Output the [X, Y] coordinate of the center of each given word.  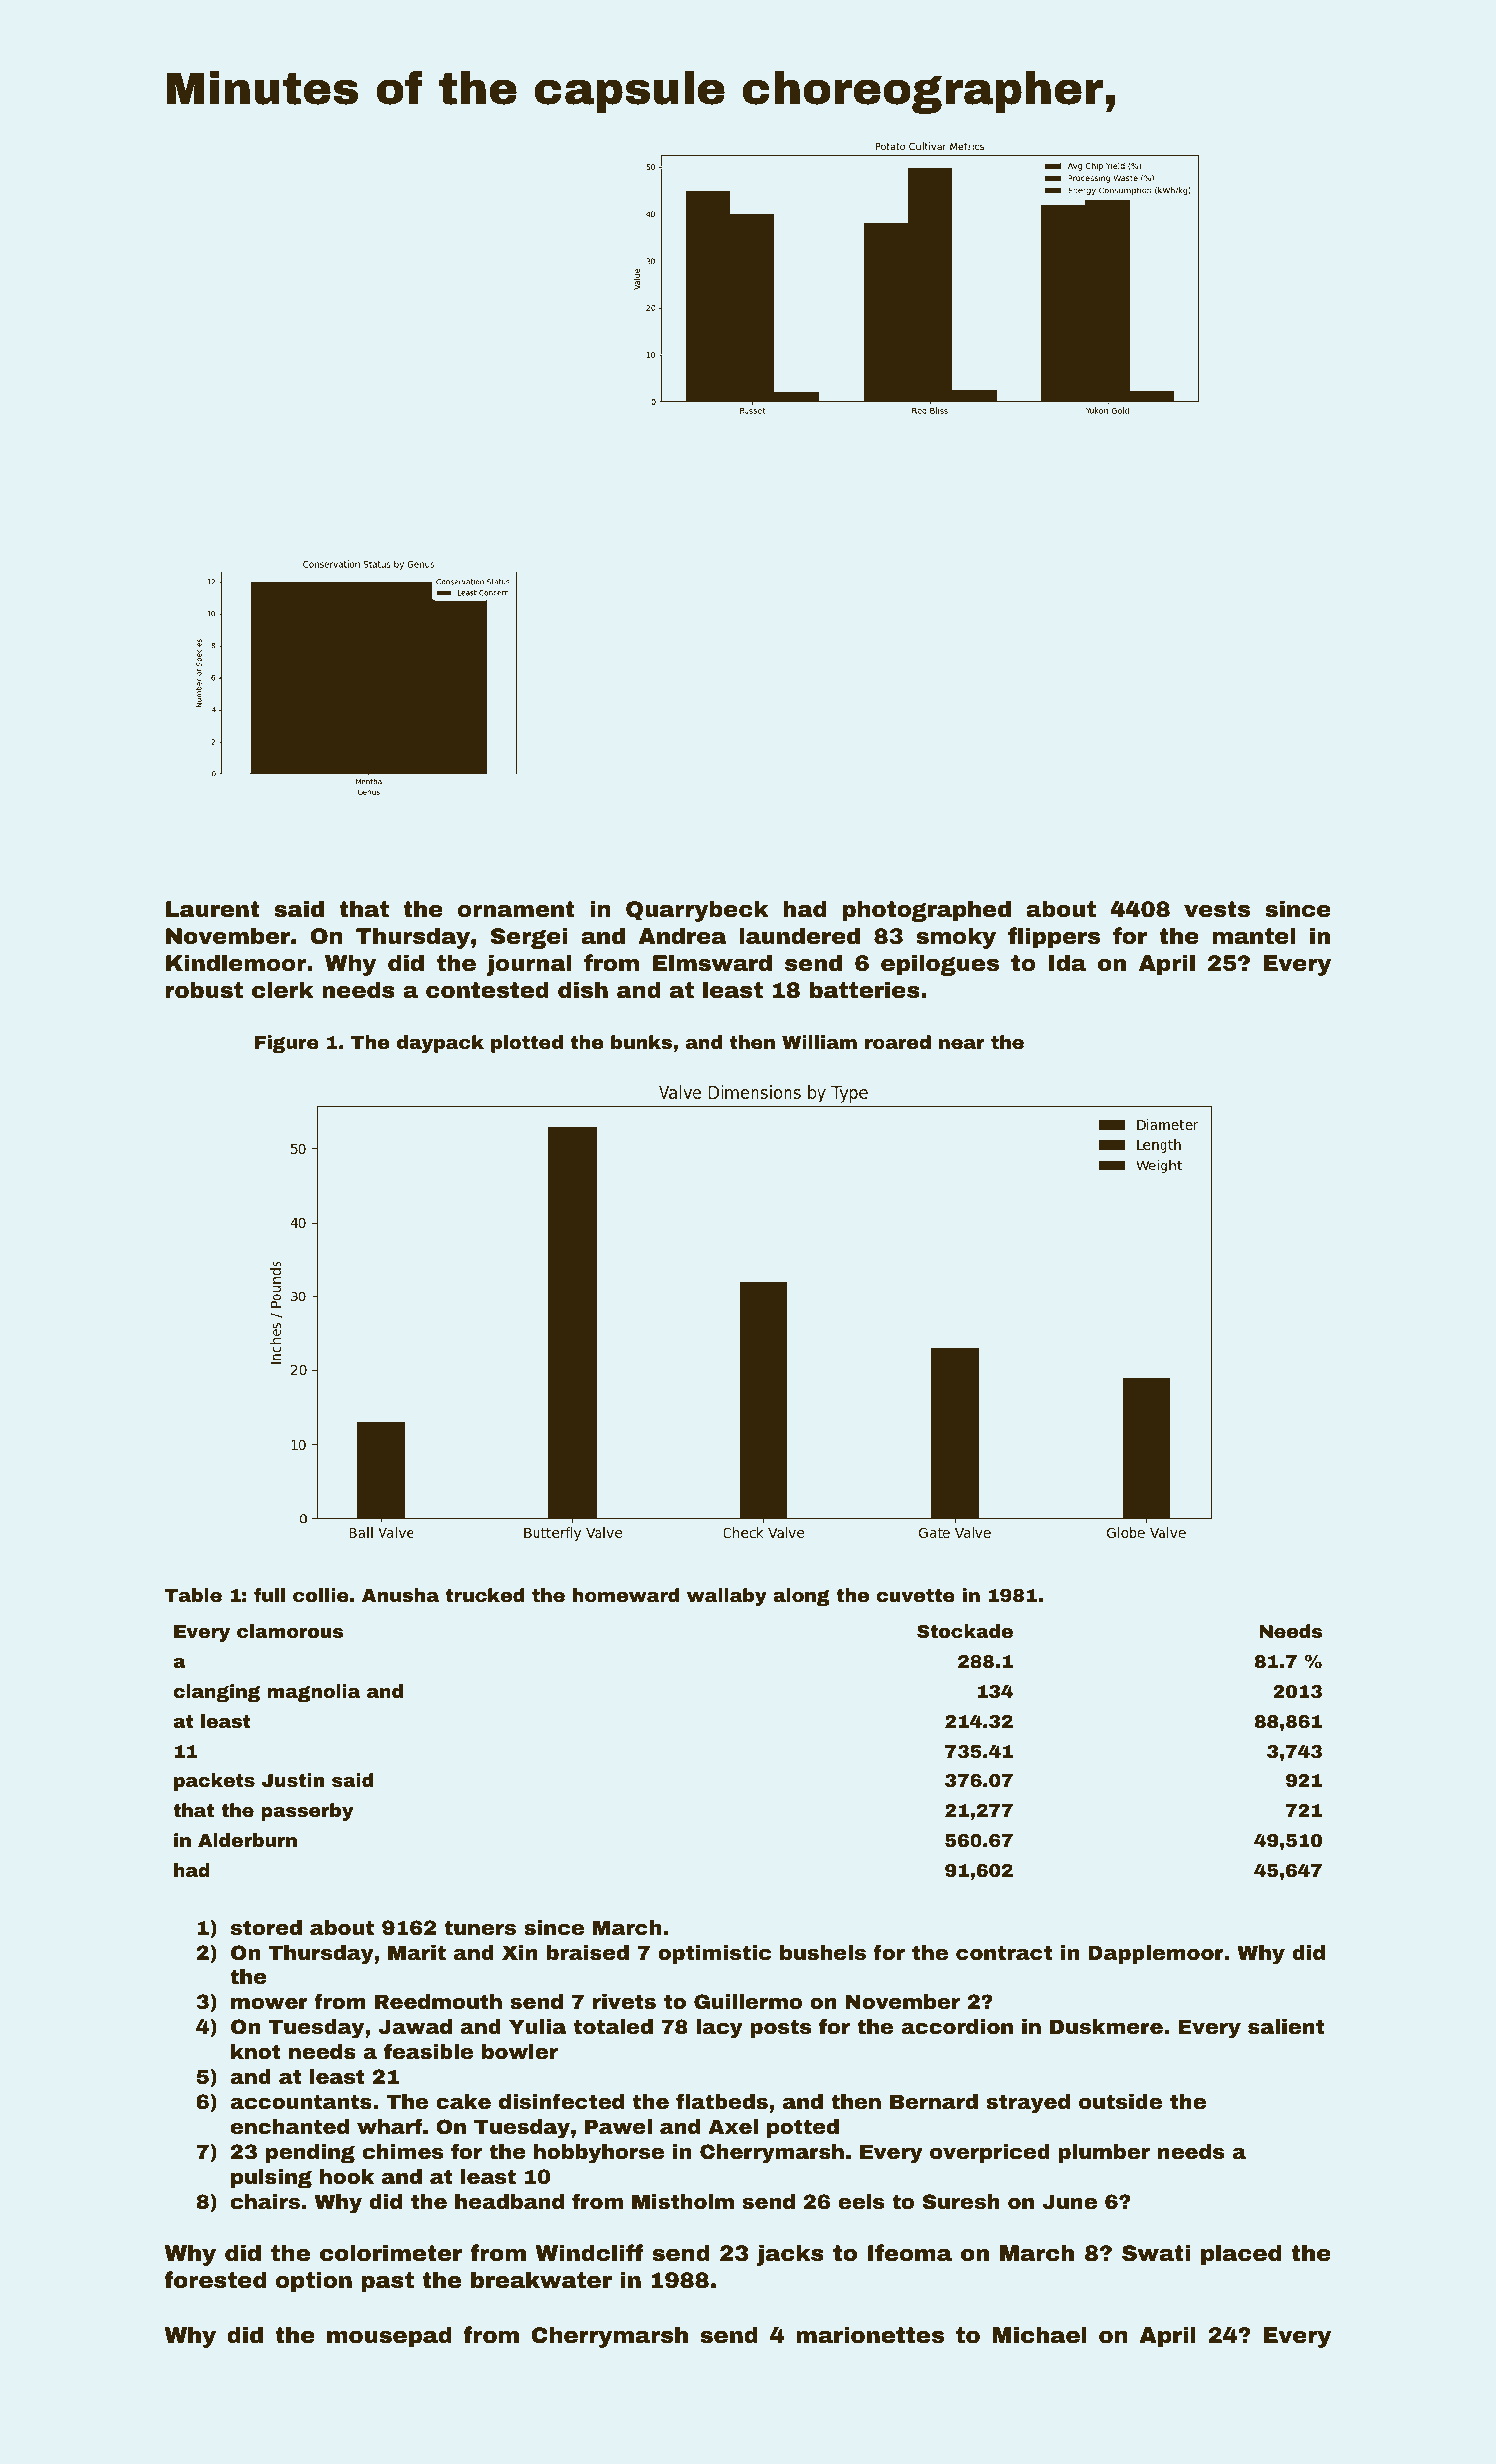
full [269, 1595]
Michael [1039, 2335]
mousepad [389, 2337]
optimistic [714, 1954]
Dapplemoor [1156, 1954]
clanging [216, 1693]
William [819, 1042]
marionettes [870, 2335]
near [962, 1044]
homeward [626, 1595]
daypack [440, 1044]
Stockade [965, 1631]
